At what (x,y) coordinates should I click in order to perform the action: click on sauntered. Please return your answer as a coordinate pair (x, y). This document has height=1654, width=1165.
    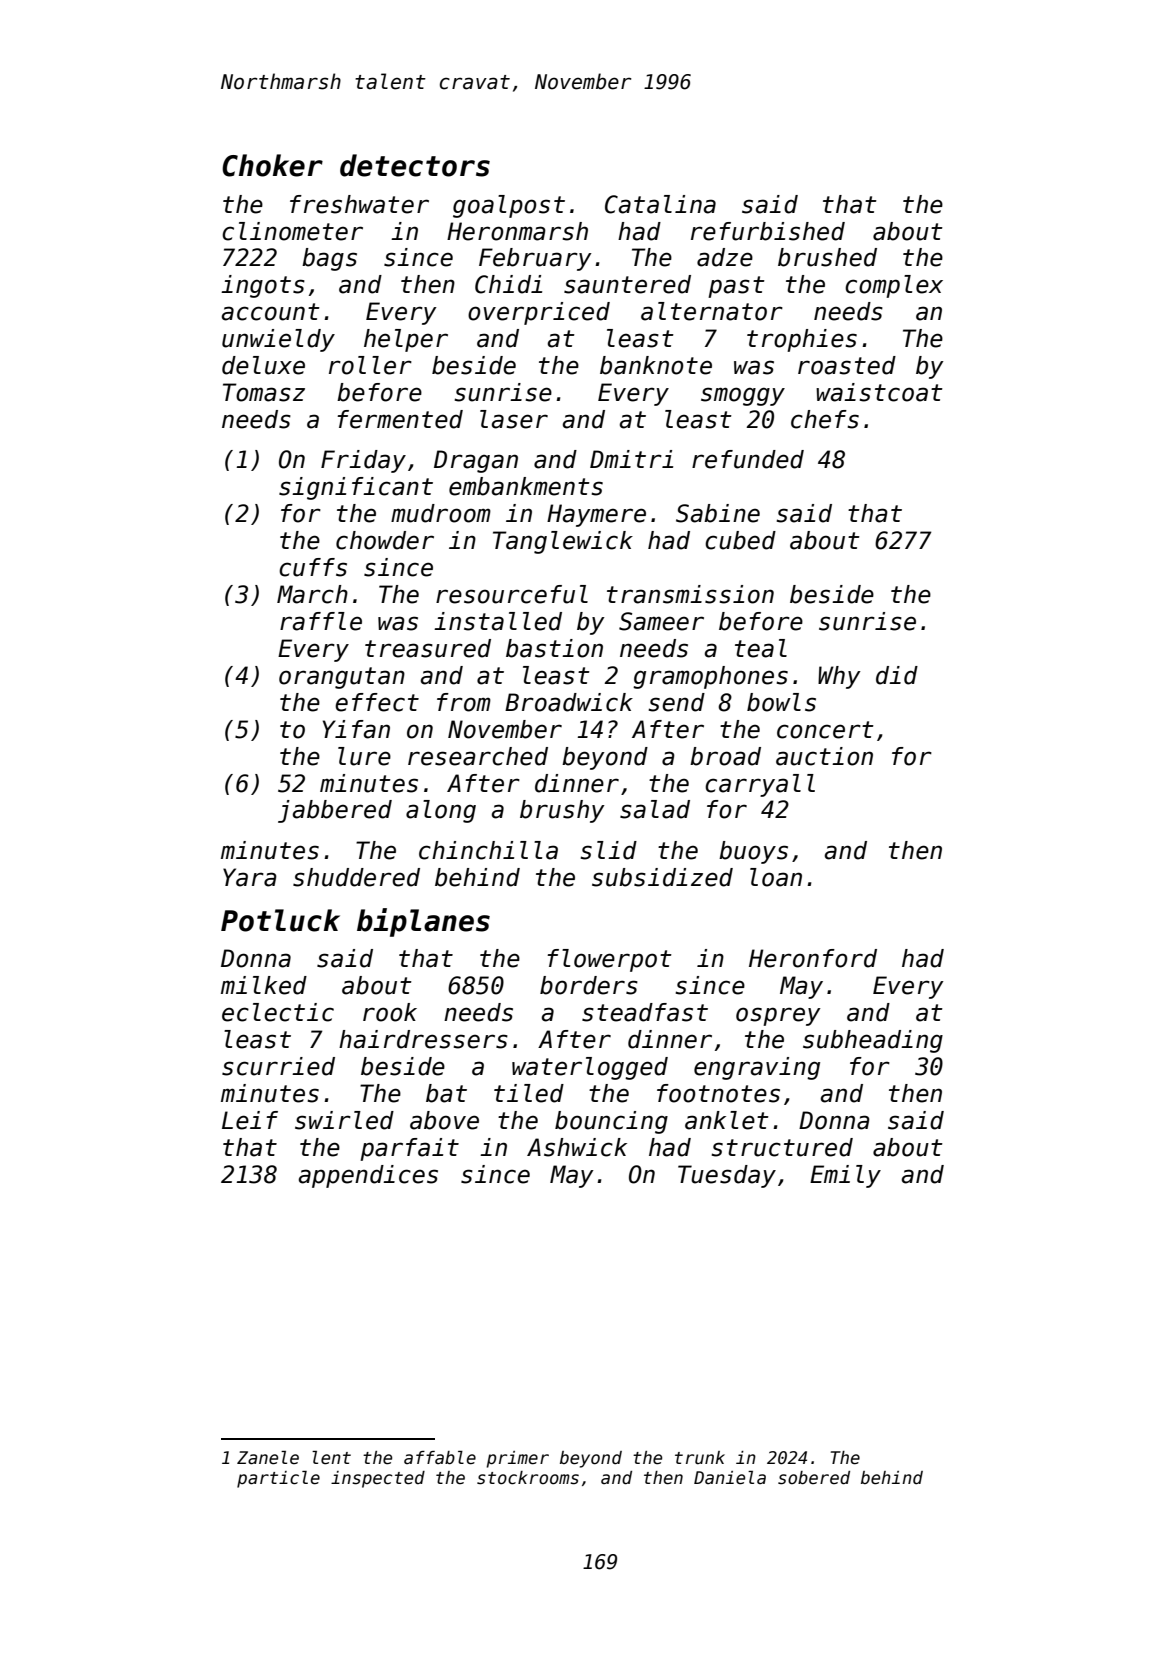
    Looking at the image, I should click on (627, 284).
